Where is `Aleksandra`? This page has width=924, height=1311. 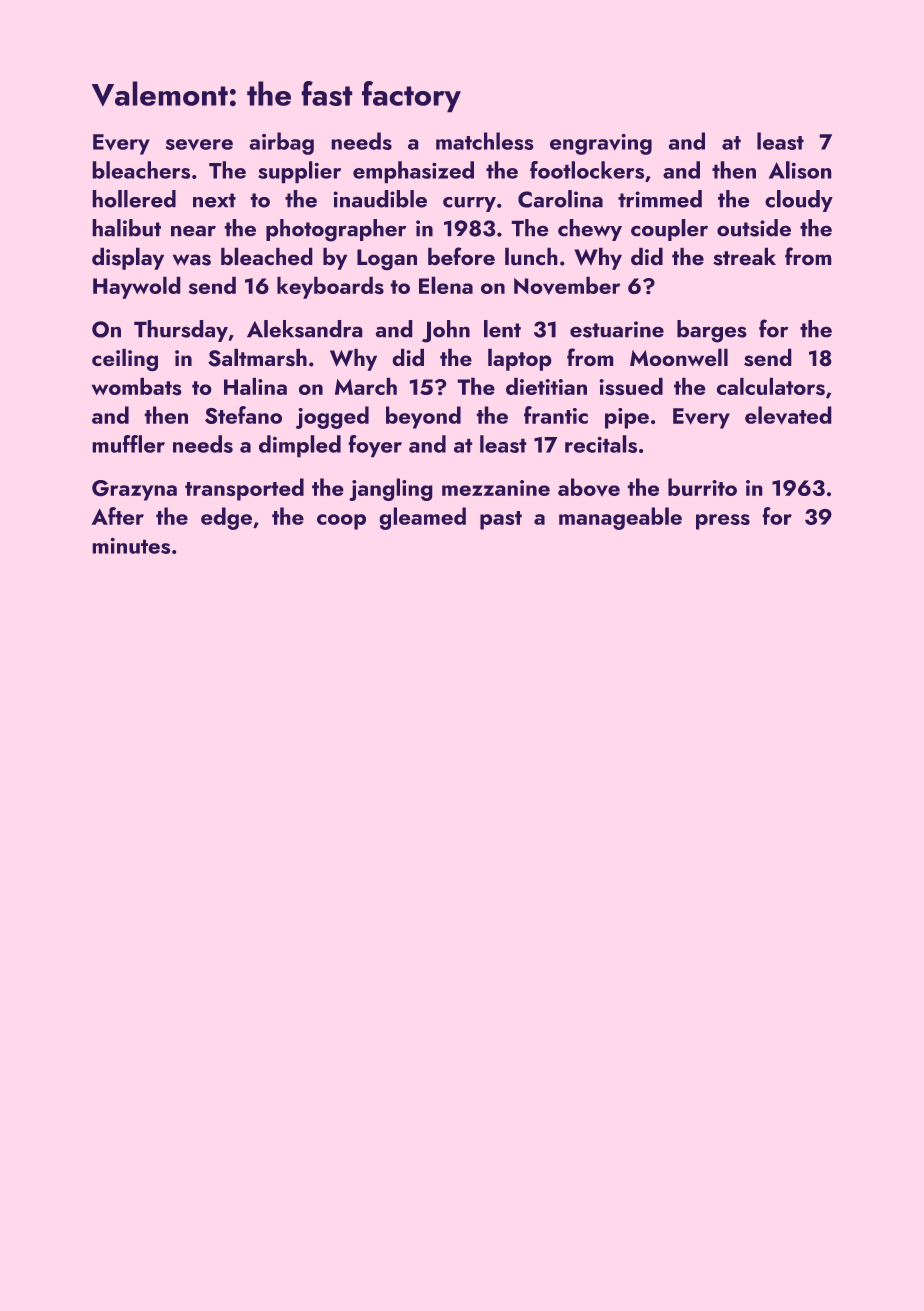
Aleksandra is located at coordinates (304, 329).
